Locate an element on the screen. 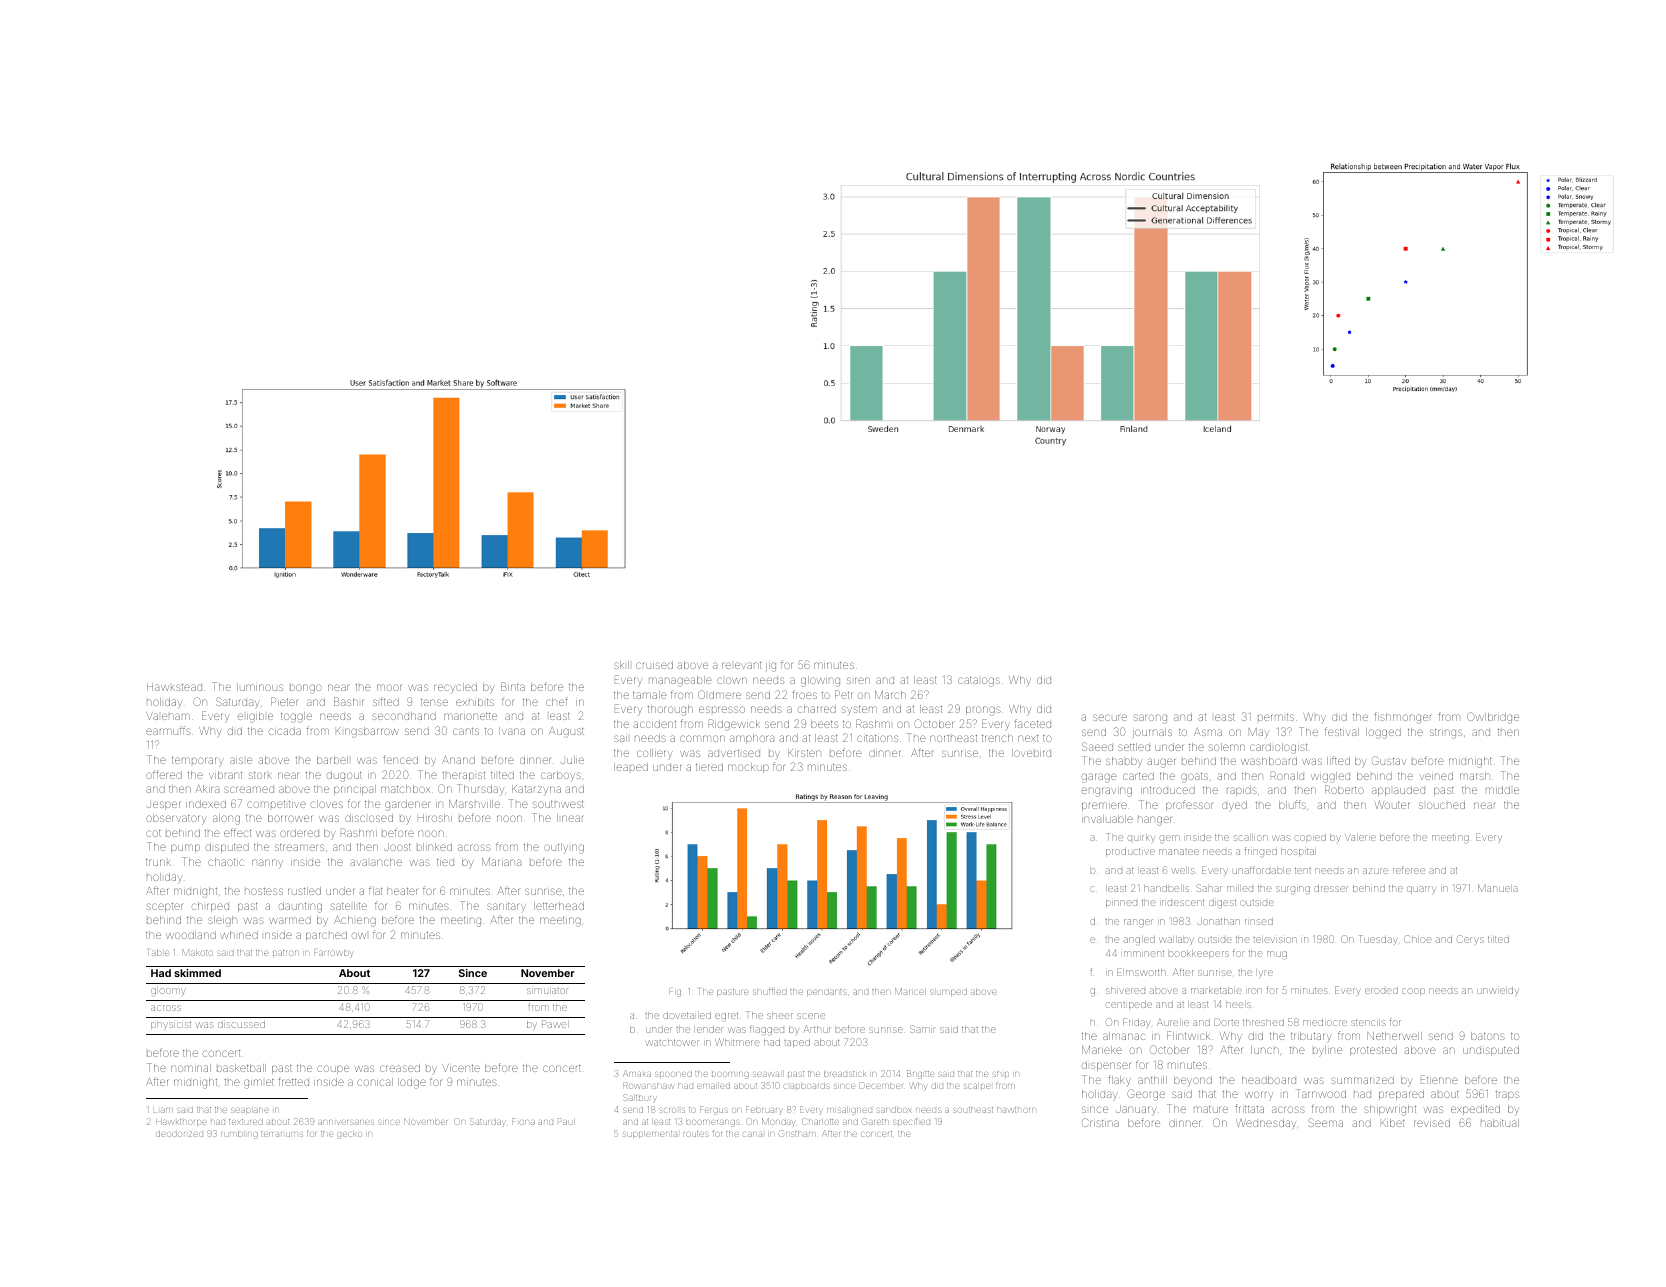  cruised is located at coordinates (654, 665).
